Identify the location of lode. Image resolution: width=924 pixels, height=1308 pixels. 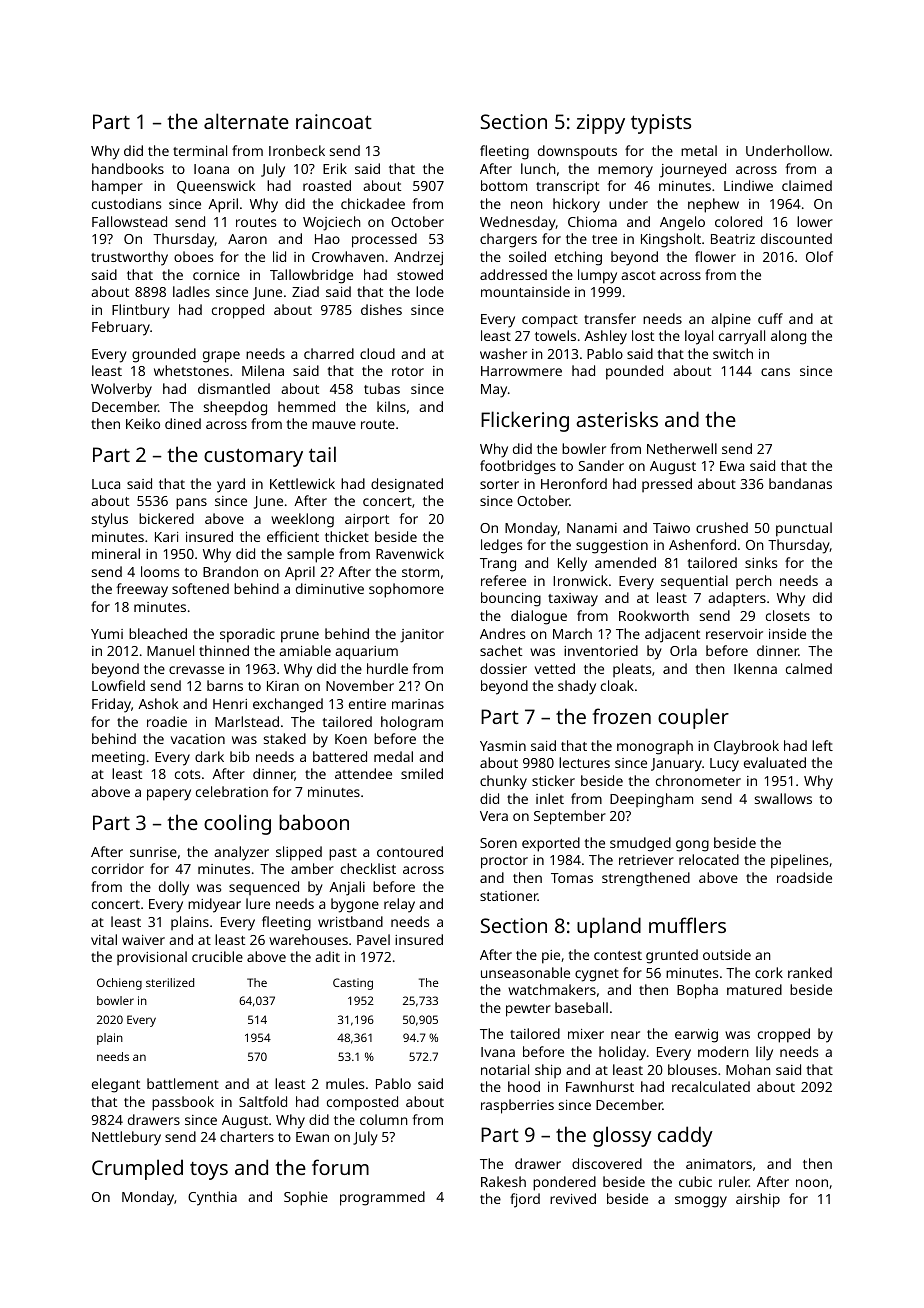
(430, 291).
